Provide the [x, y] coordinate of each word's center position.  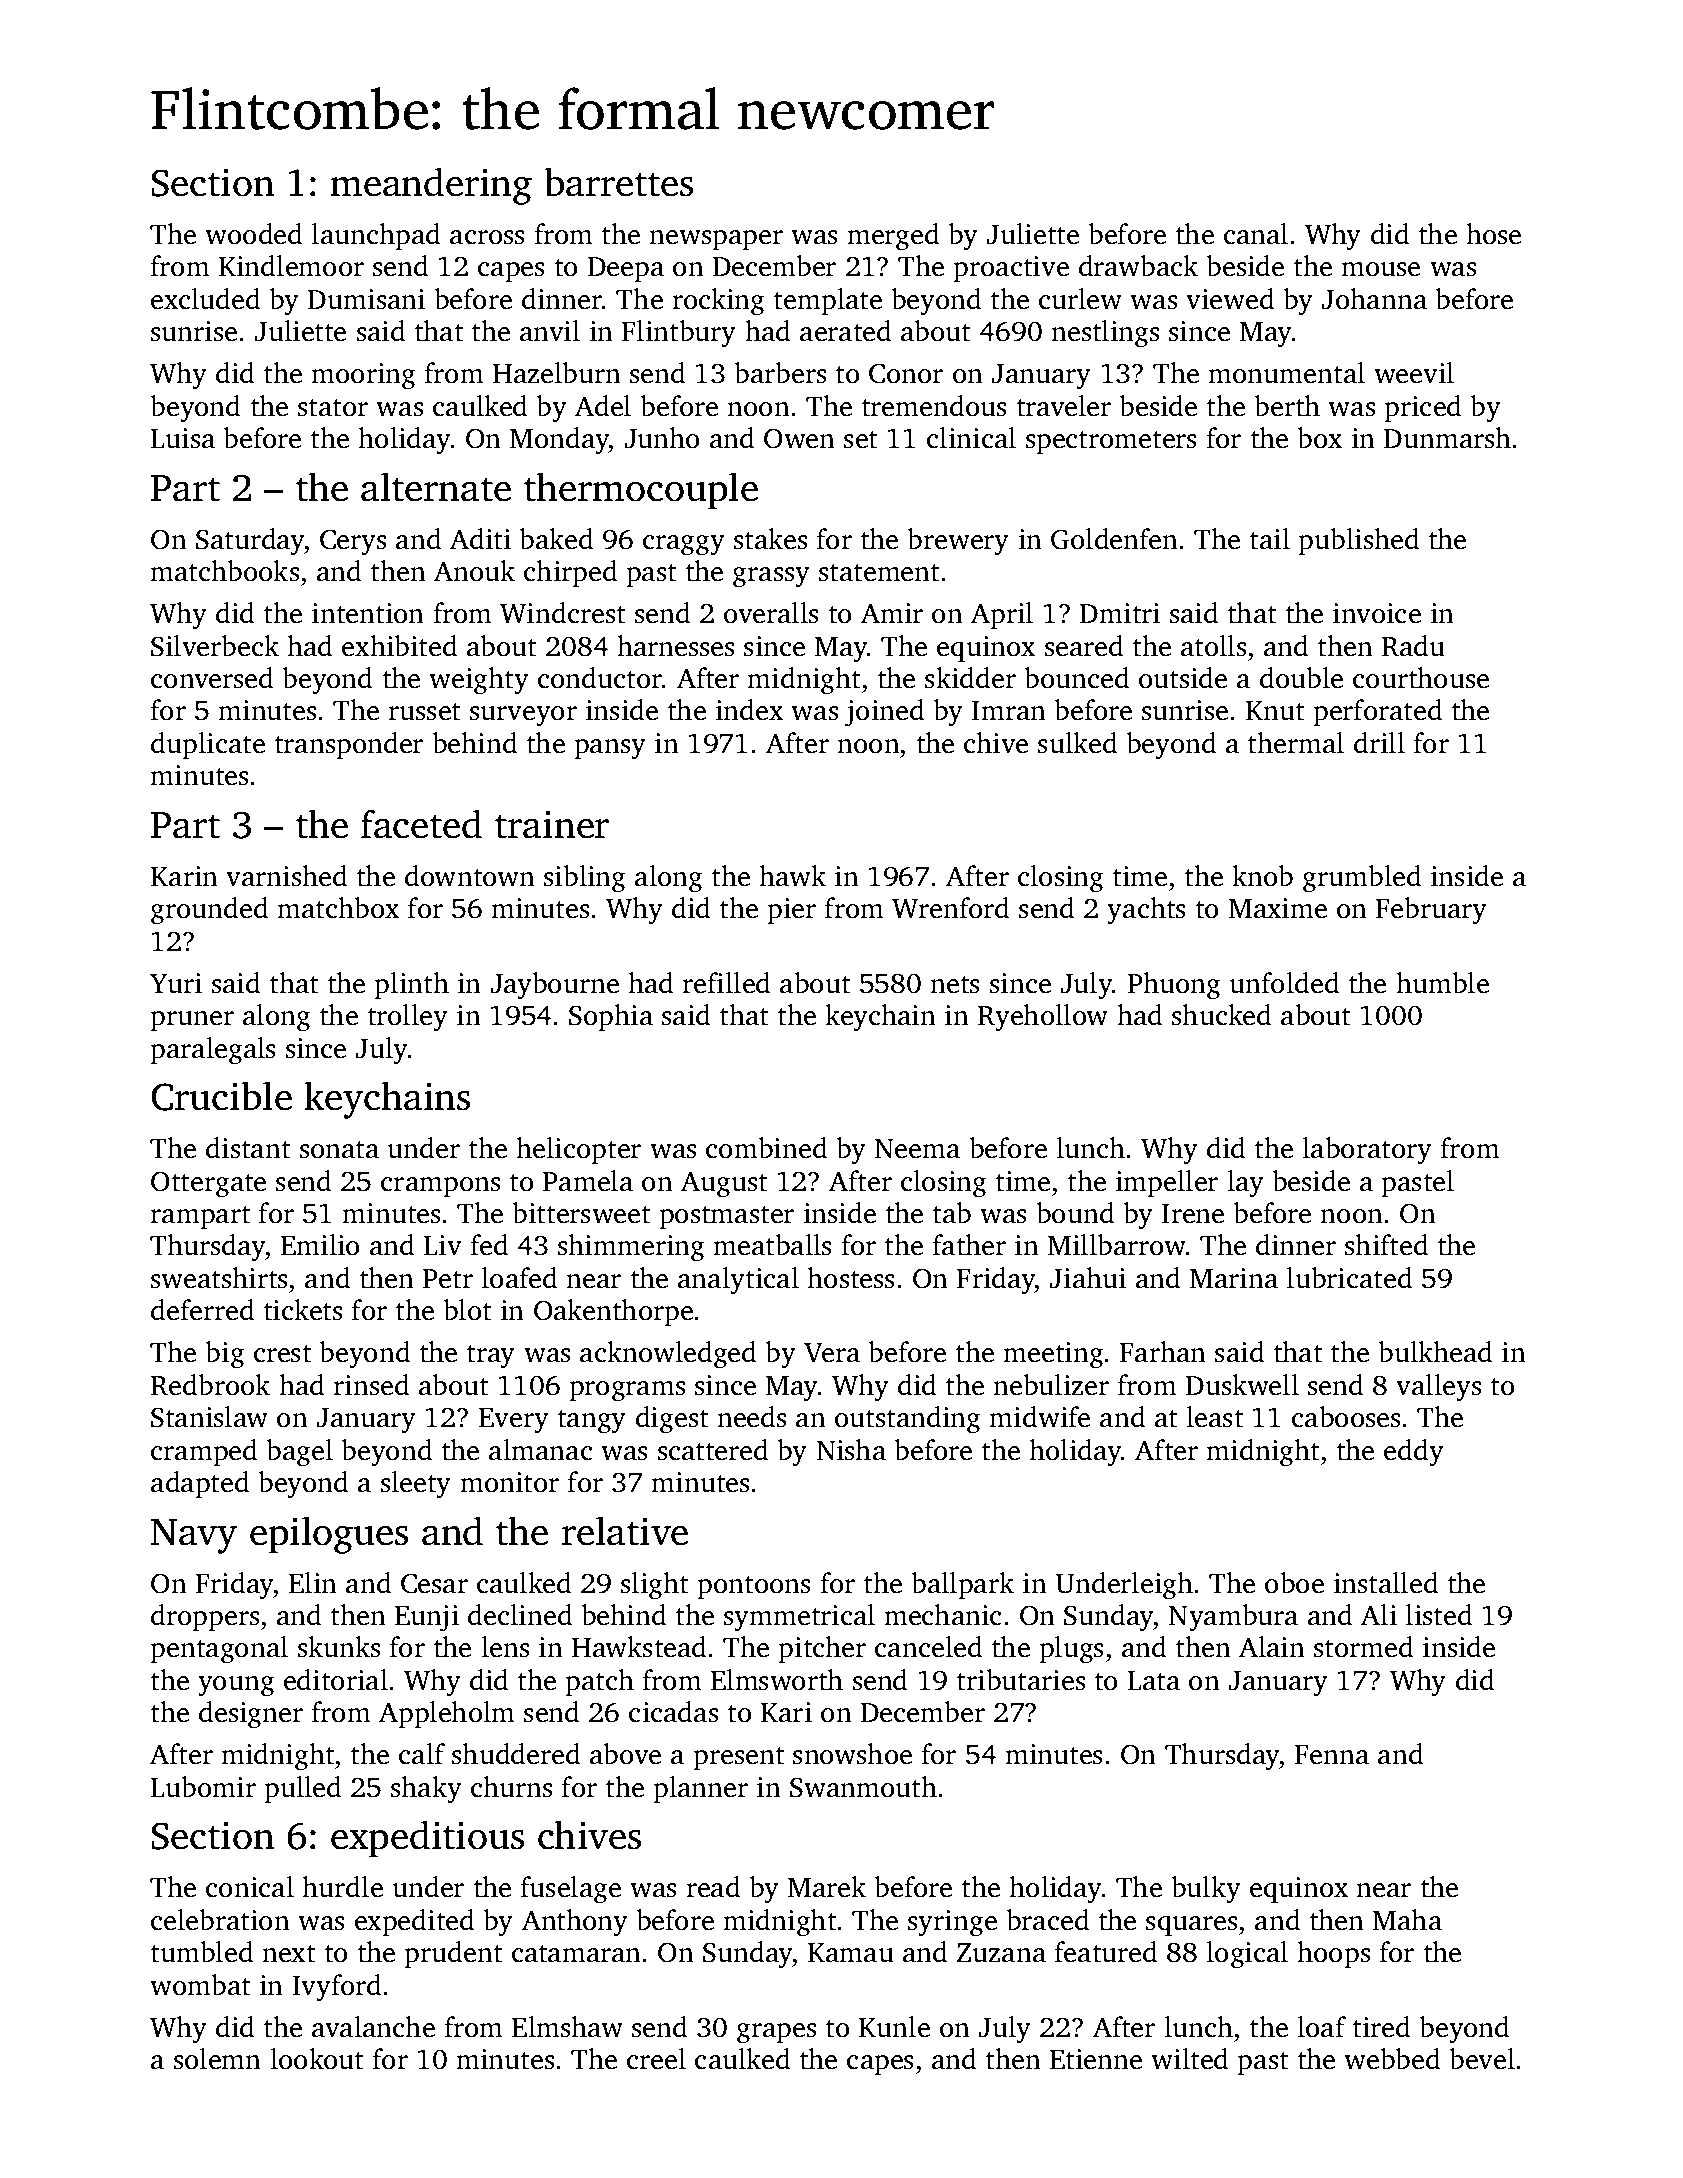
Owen [799, 438]
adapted [200, 1484]
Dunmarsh [1447, 438]
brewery [958, 542]
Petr [447, 1279]
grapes [776, 2033]
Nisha [851, 1450]
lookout [316, 2059]
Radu [1413, 646]
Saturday [250, 542]
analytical [738, 1281]
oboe [1294, 1583]
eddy [1414, 1453]
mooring [363, 376]
